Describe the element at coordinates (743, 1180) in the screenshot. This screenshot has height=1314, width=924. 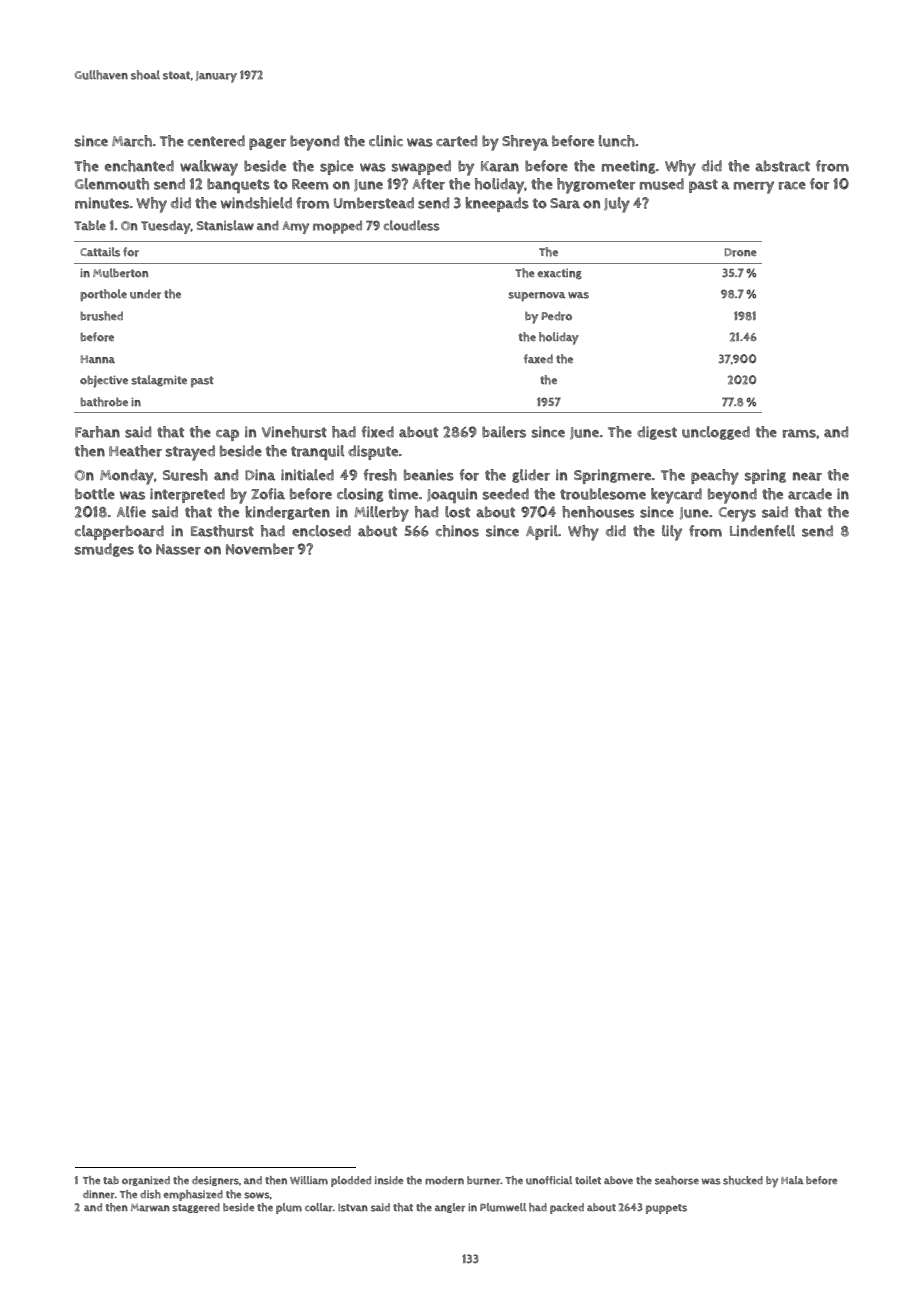
I see `shucked` at that location.
